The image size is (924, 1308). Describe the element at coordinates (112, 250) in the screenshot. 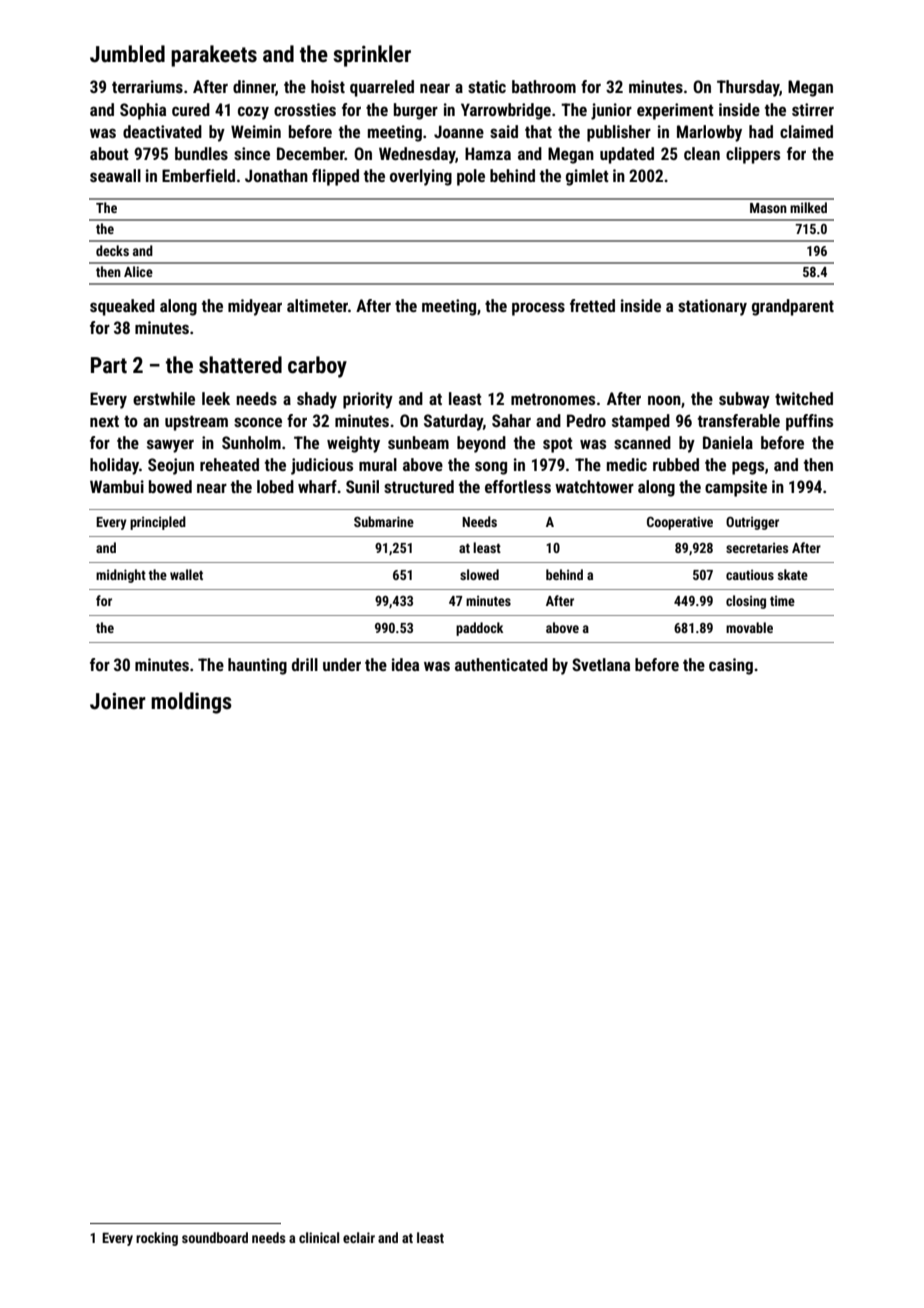

I see `decks` at that location.
